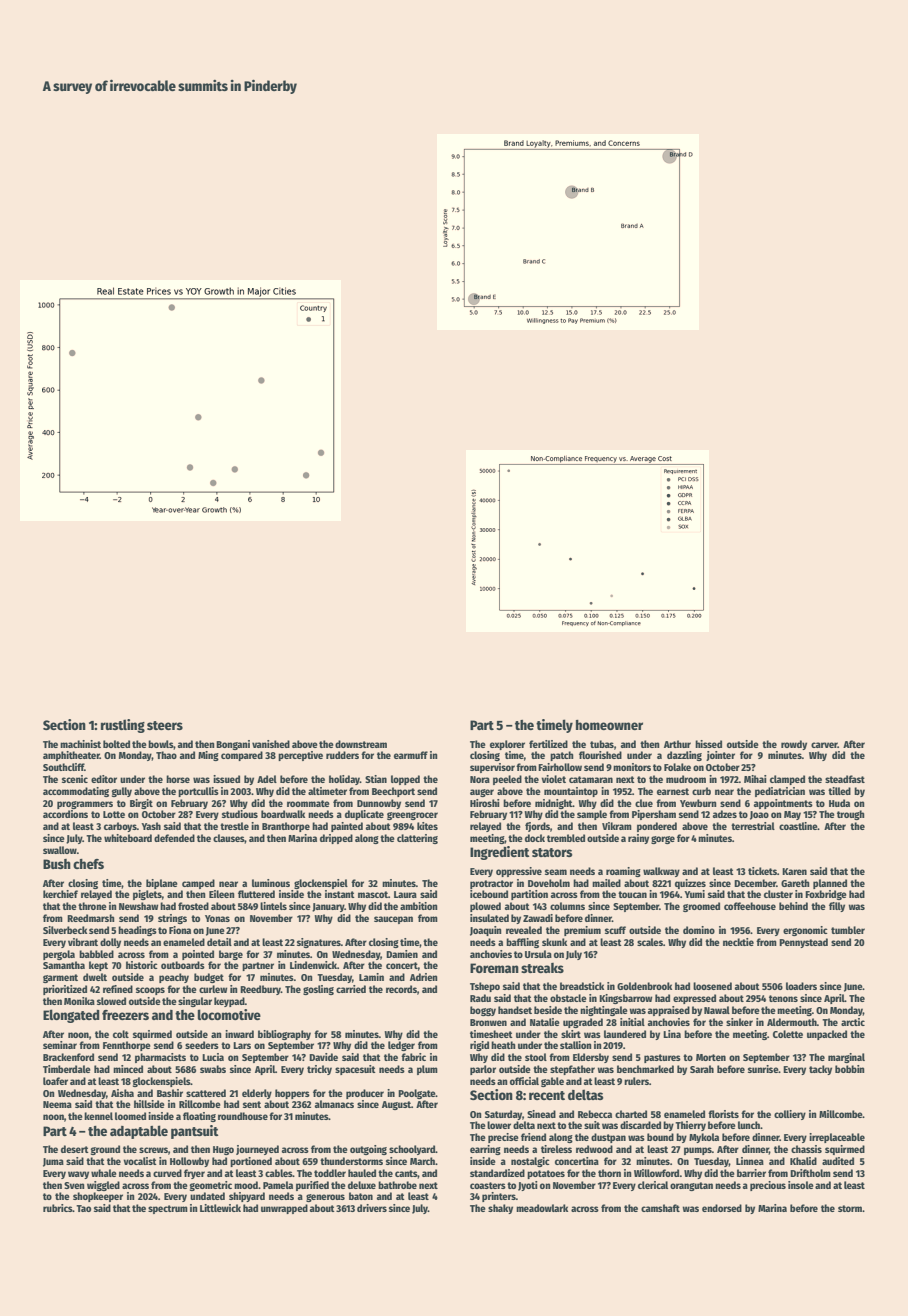 The height and width of the screenshot is (1316, 908). Describe the element at coordinates (260, 990) in the screenshot. I see `Reedbury` at that location.
